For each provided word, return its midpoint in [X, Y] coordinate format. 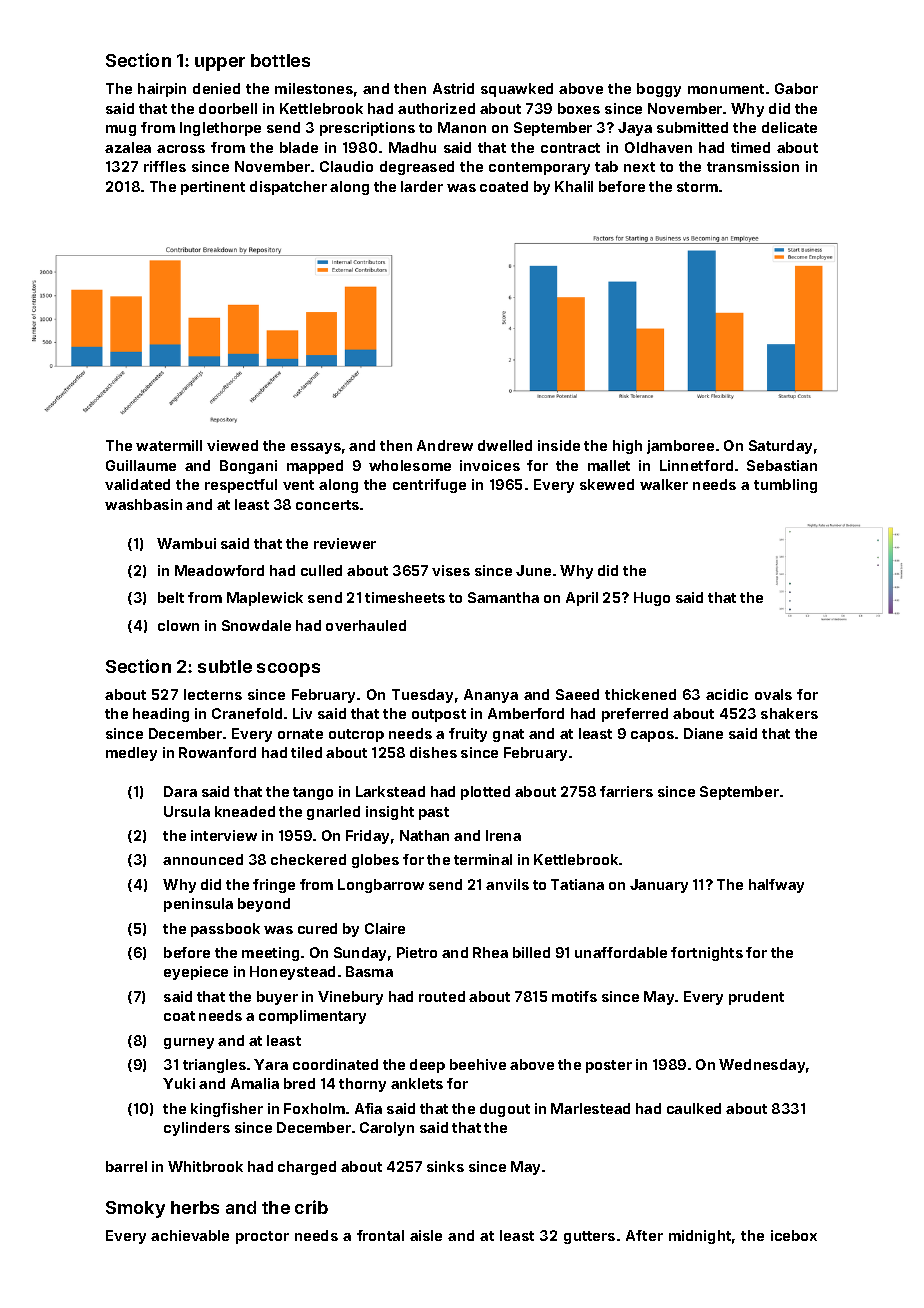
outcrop [356, 735]
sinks [445, 1166]
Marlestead [590, 1108]
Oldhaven [658, 147]
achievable [190, 1235]
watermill [169, 445]
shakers [789, 713]
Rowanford [217, 752]
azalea [128, 147]
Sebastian [782, 465]
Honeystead [292, 973]
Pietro [417, 952]
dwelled [505, 445]
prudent [756, 998]
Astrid [453, 88]
